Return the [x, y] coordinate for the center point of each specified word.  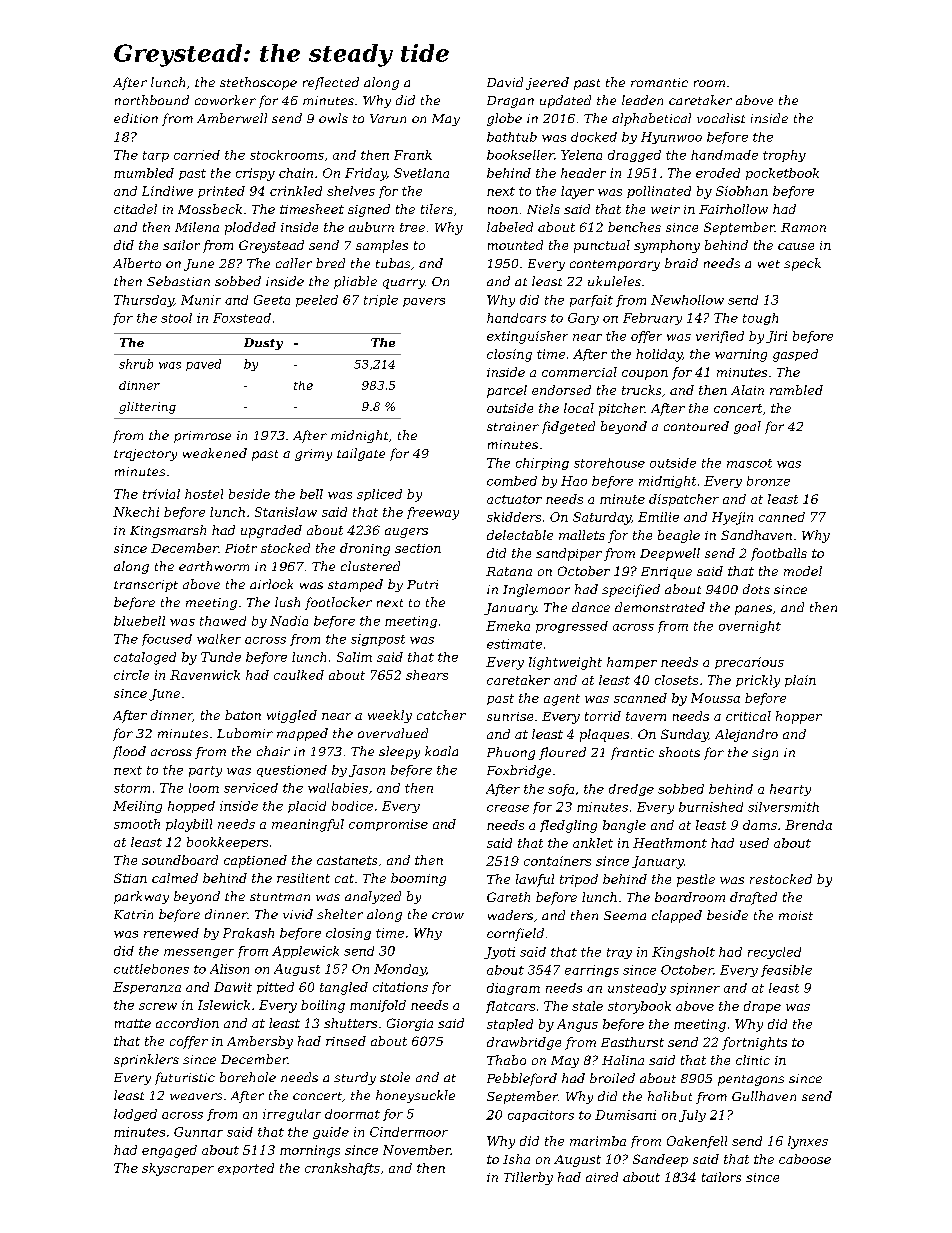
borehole [248, 1077]
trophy [784, 156]
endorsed [561, 390]
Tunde [221, 657]
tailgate [361, 454]
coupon [645, 375]
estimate [514, 644]
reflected [331, 83]
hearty [790, 790]
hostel [204, 494]
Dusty [263, 344]
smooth [137, 824]
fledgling [568, 826]
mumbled [144, 173]
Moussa [715, 698]
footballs [779, 554]
